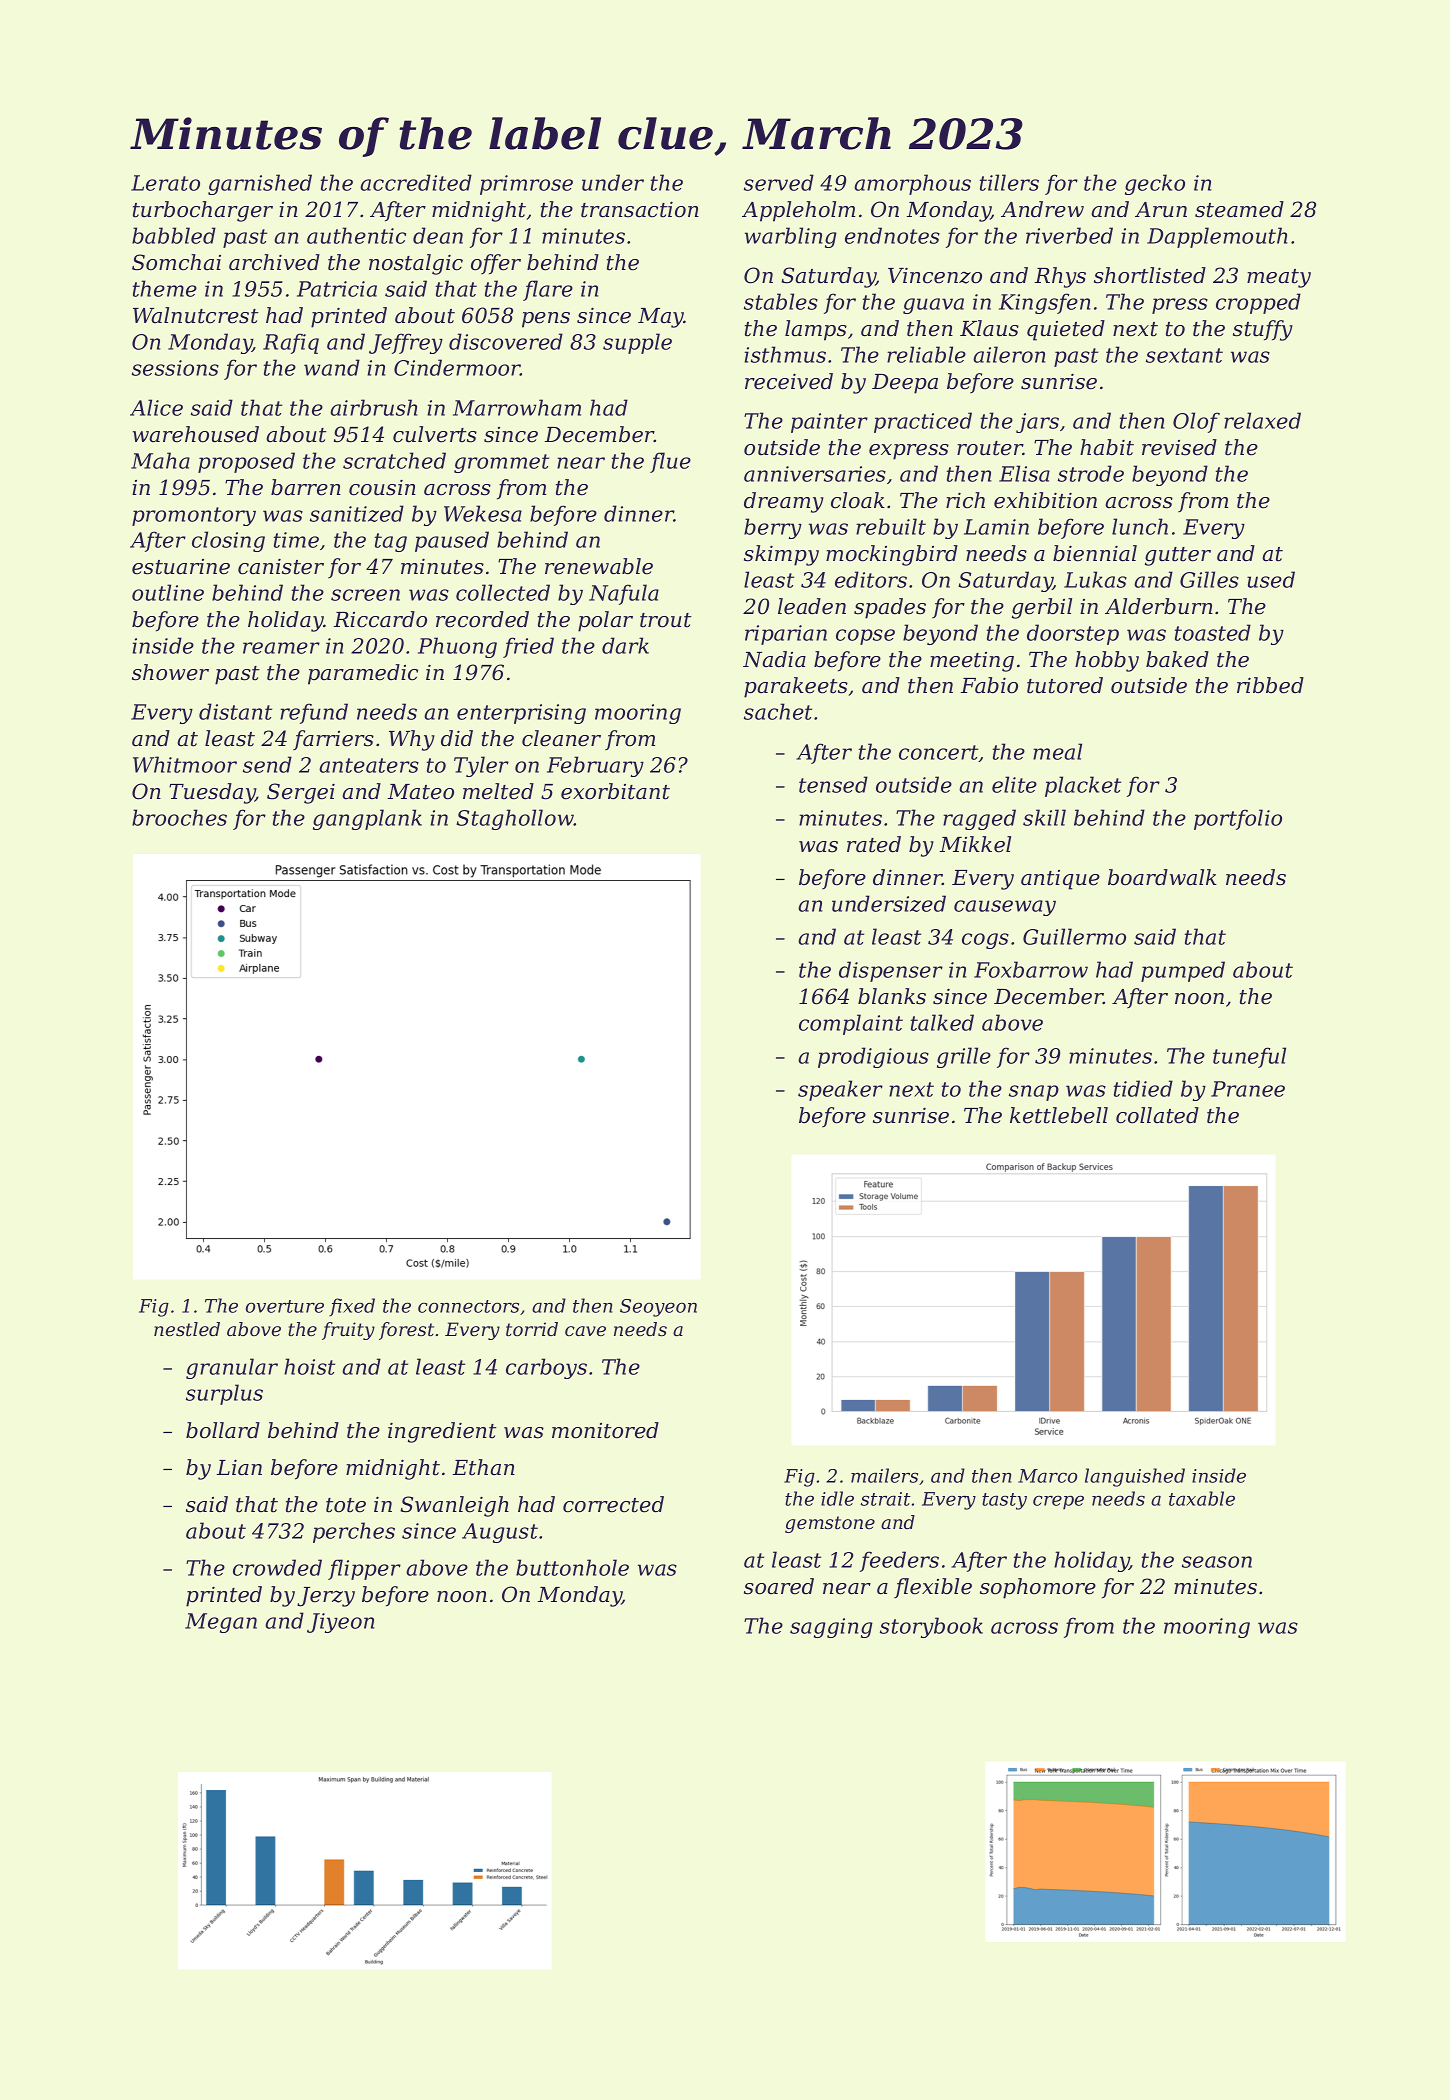 The width and height of the document is (1450, 2100). Describe the element at coordinates (406, 343) in the document. I see `Jeffrey` at that location.
